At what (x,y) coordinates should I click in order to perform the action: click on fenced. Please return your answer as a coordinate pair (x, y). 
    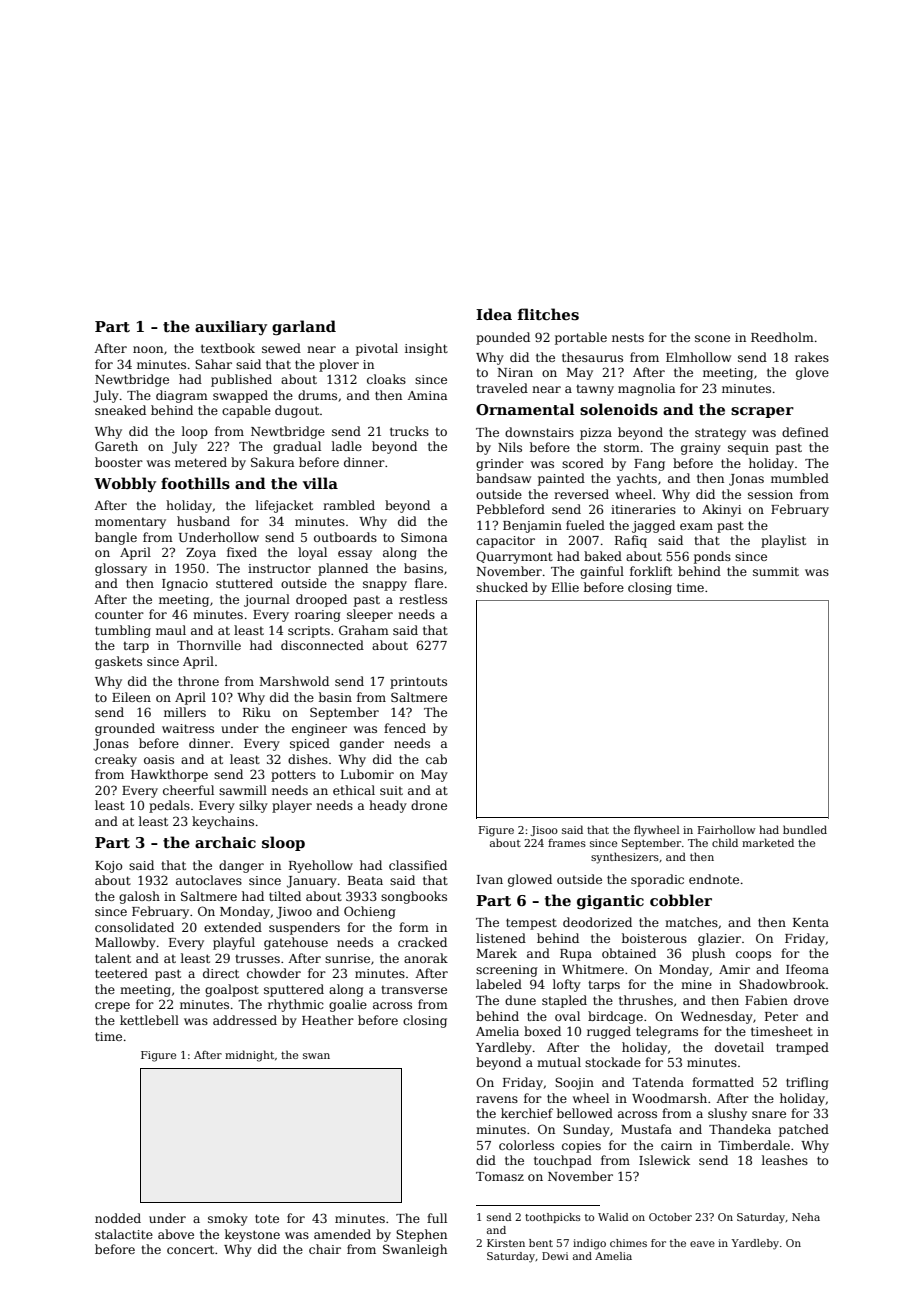
    Looking at the image, I should click on (405, 728).
